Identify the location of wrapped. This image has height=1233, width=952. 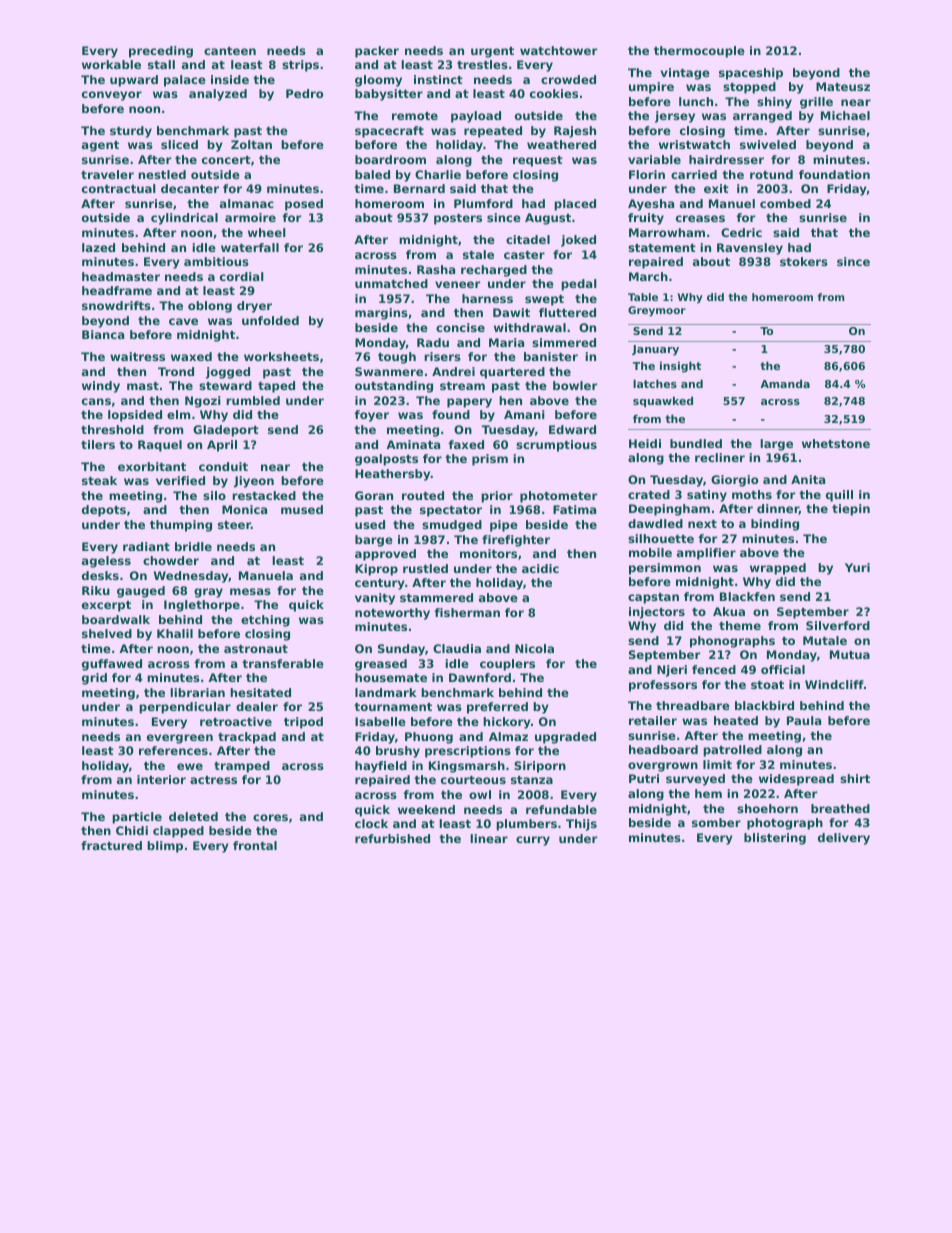
(778, 569).
